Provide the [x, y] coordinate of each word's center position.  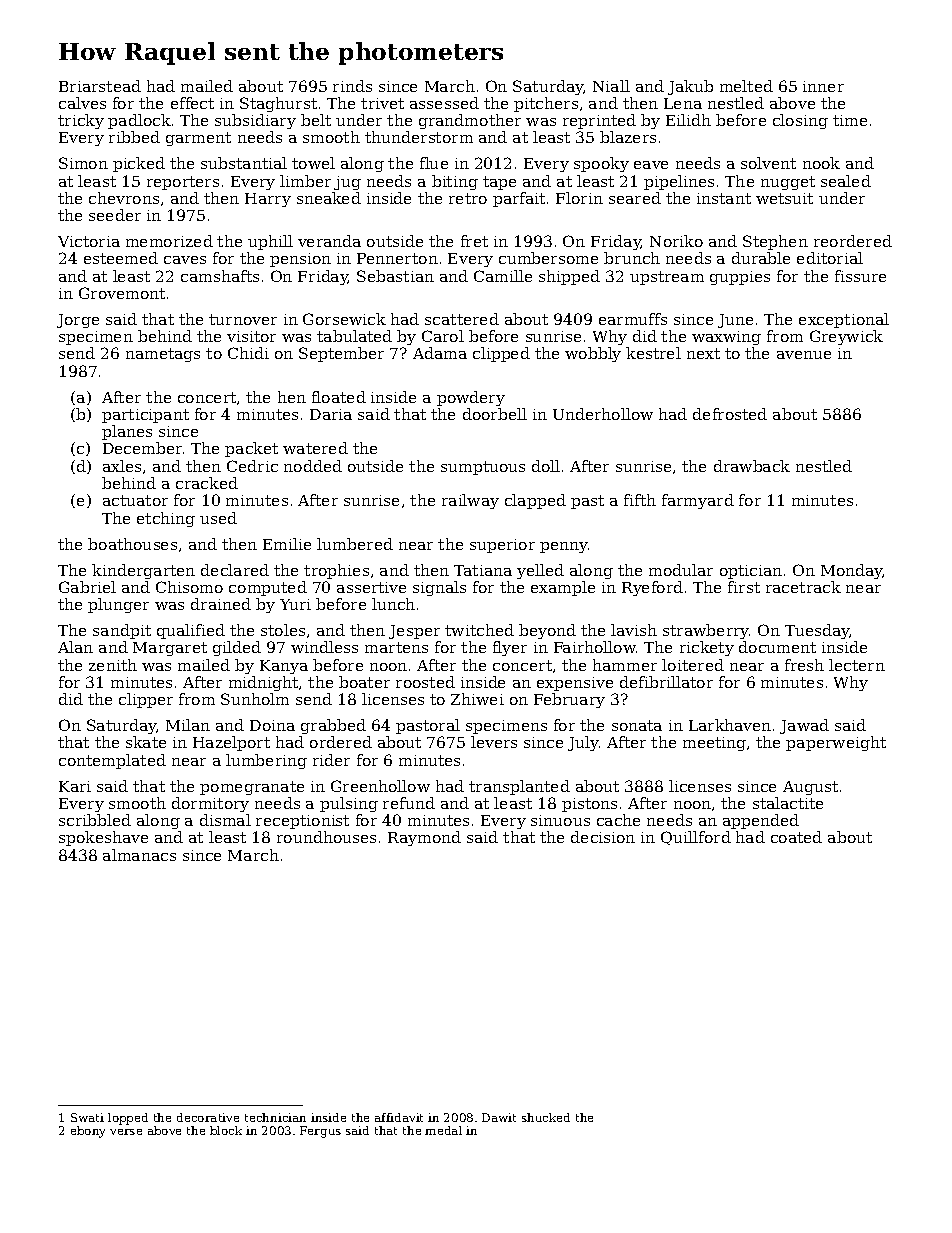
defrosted [730, 414]
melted [746, 86]
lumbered [355, 544]
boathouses [132, 544]
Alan [75, 647]
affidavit [399, 1117]
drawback [752, 466]
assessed [444, 103]
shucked [546, 1117]
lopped [128, 1119]
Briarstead [100, 86]
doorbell [495, 414]
